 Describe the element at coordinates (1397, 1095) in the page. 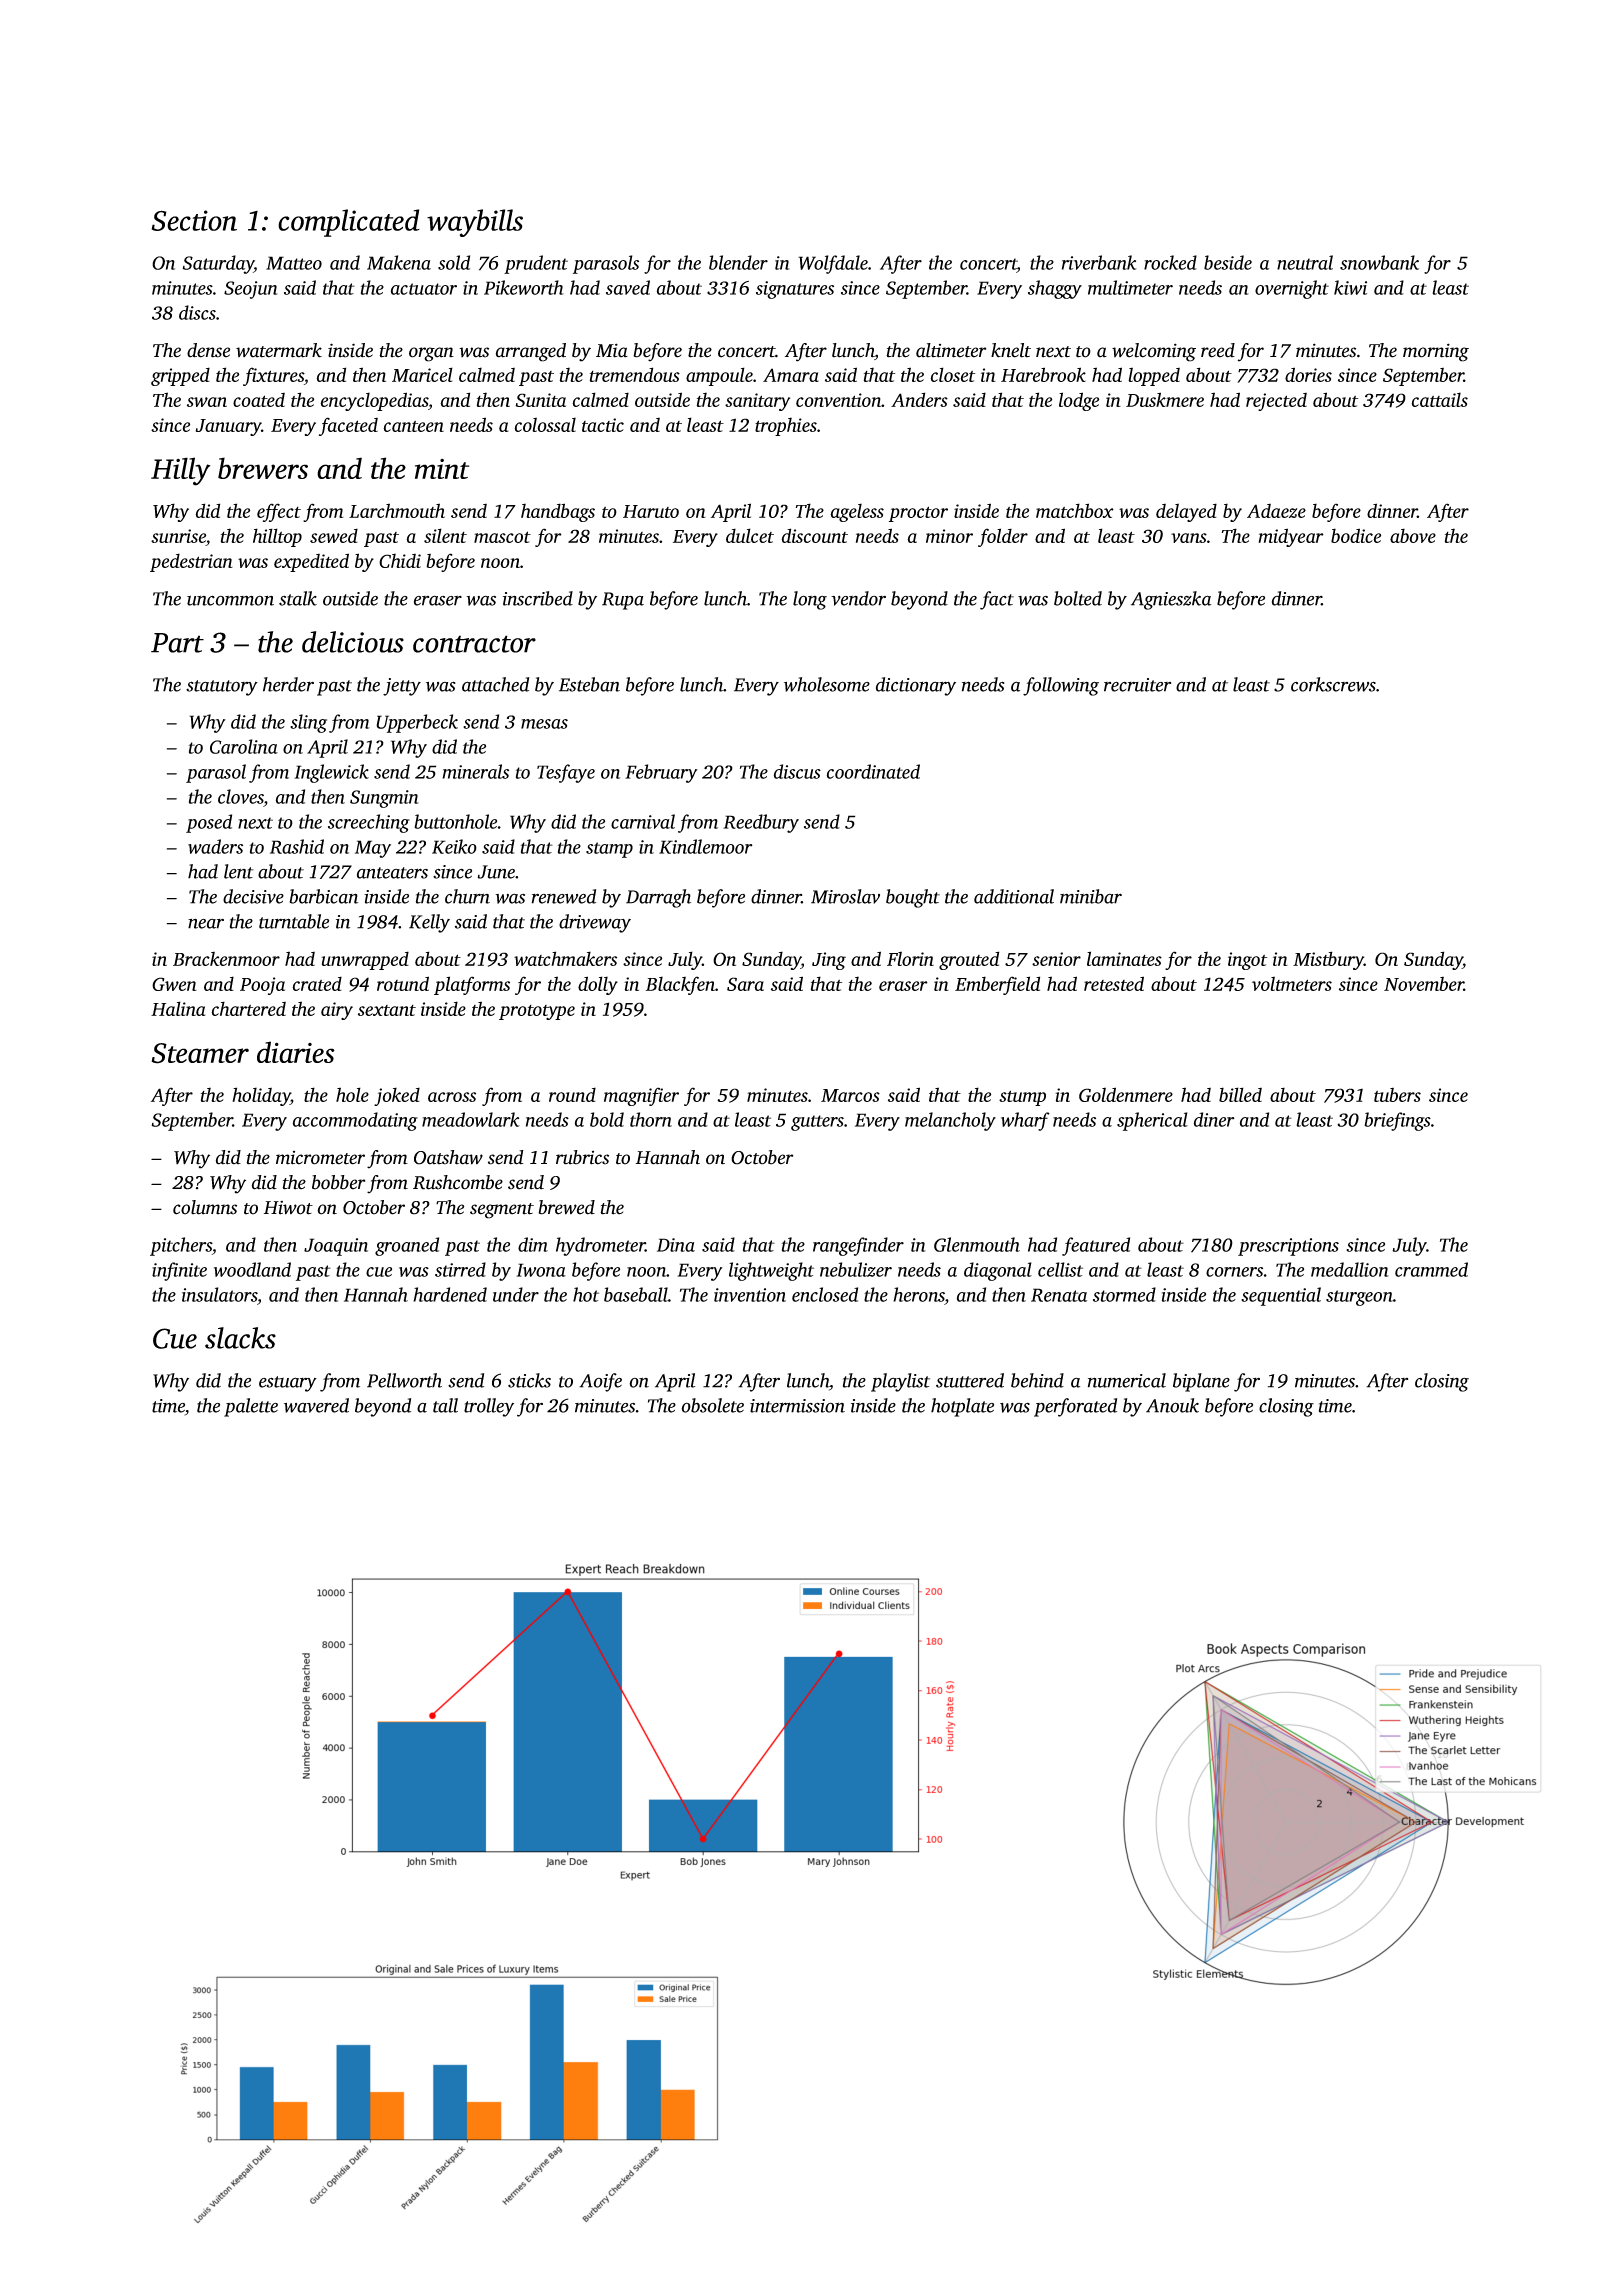

I see `tubers` at that location.
